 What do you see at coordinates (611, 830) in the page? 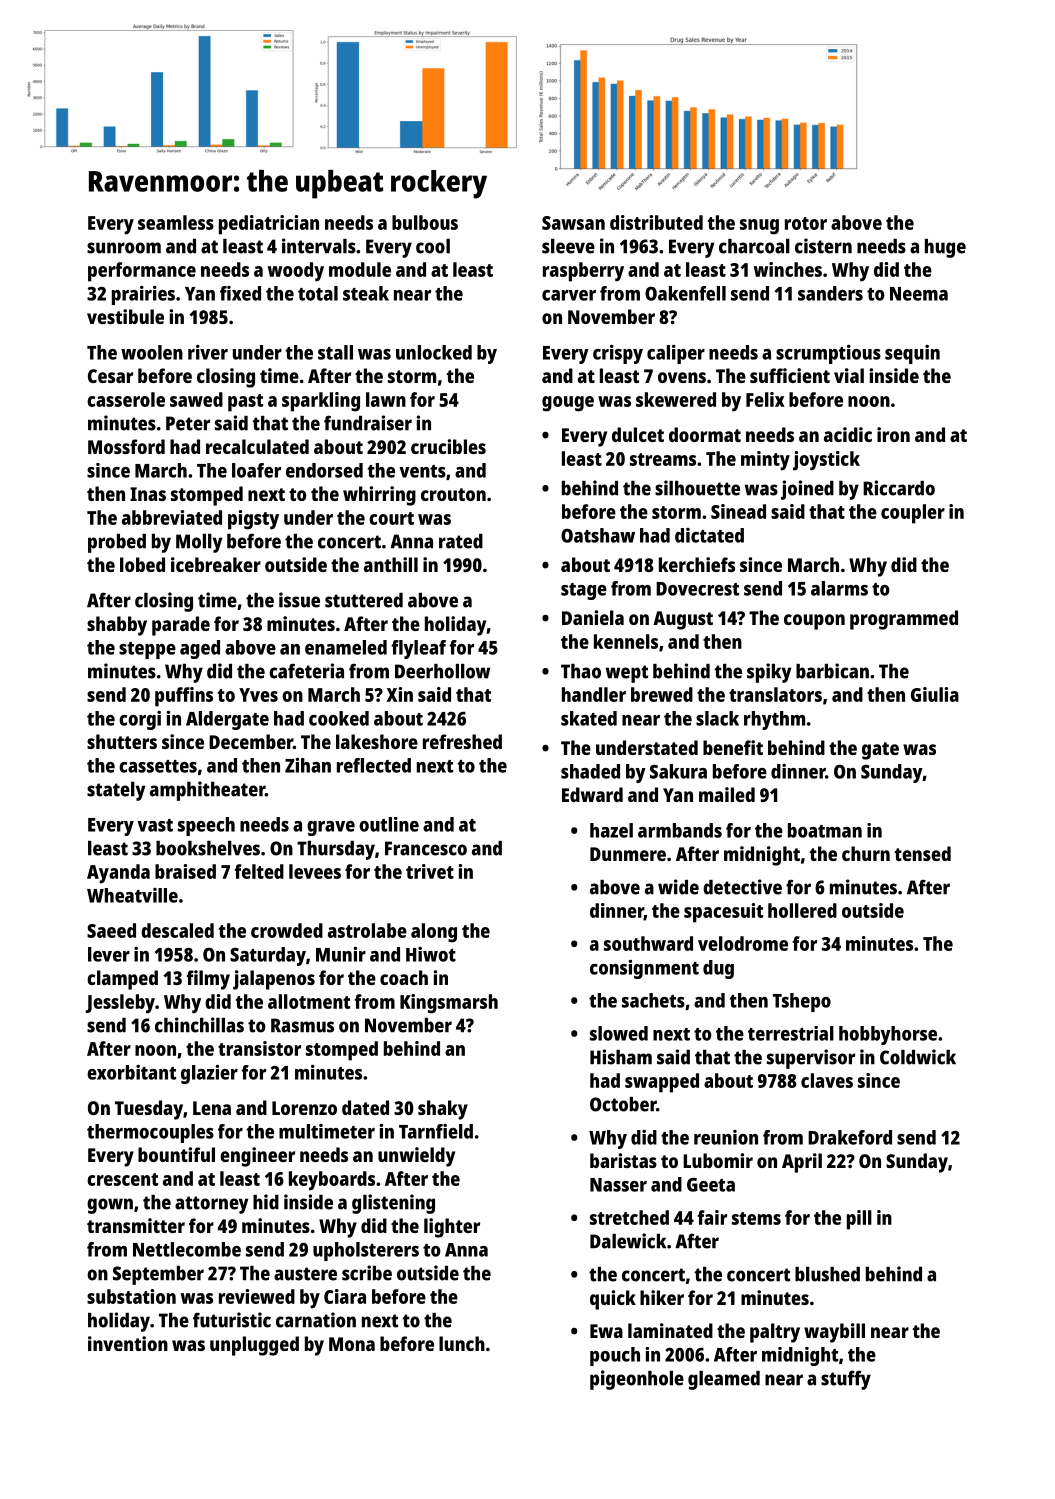
I see `hazel` at bounding box center [611, 830].
